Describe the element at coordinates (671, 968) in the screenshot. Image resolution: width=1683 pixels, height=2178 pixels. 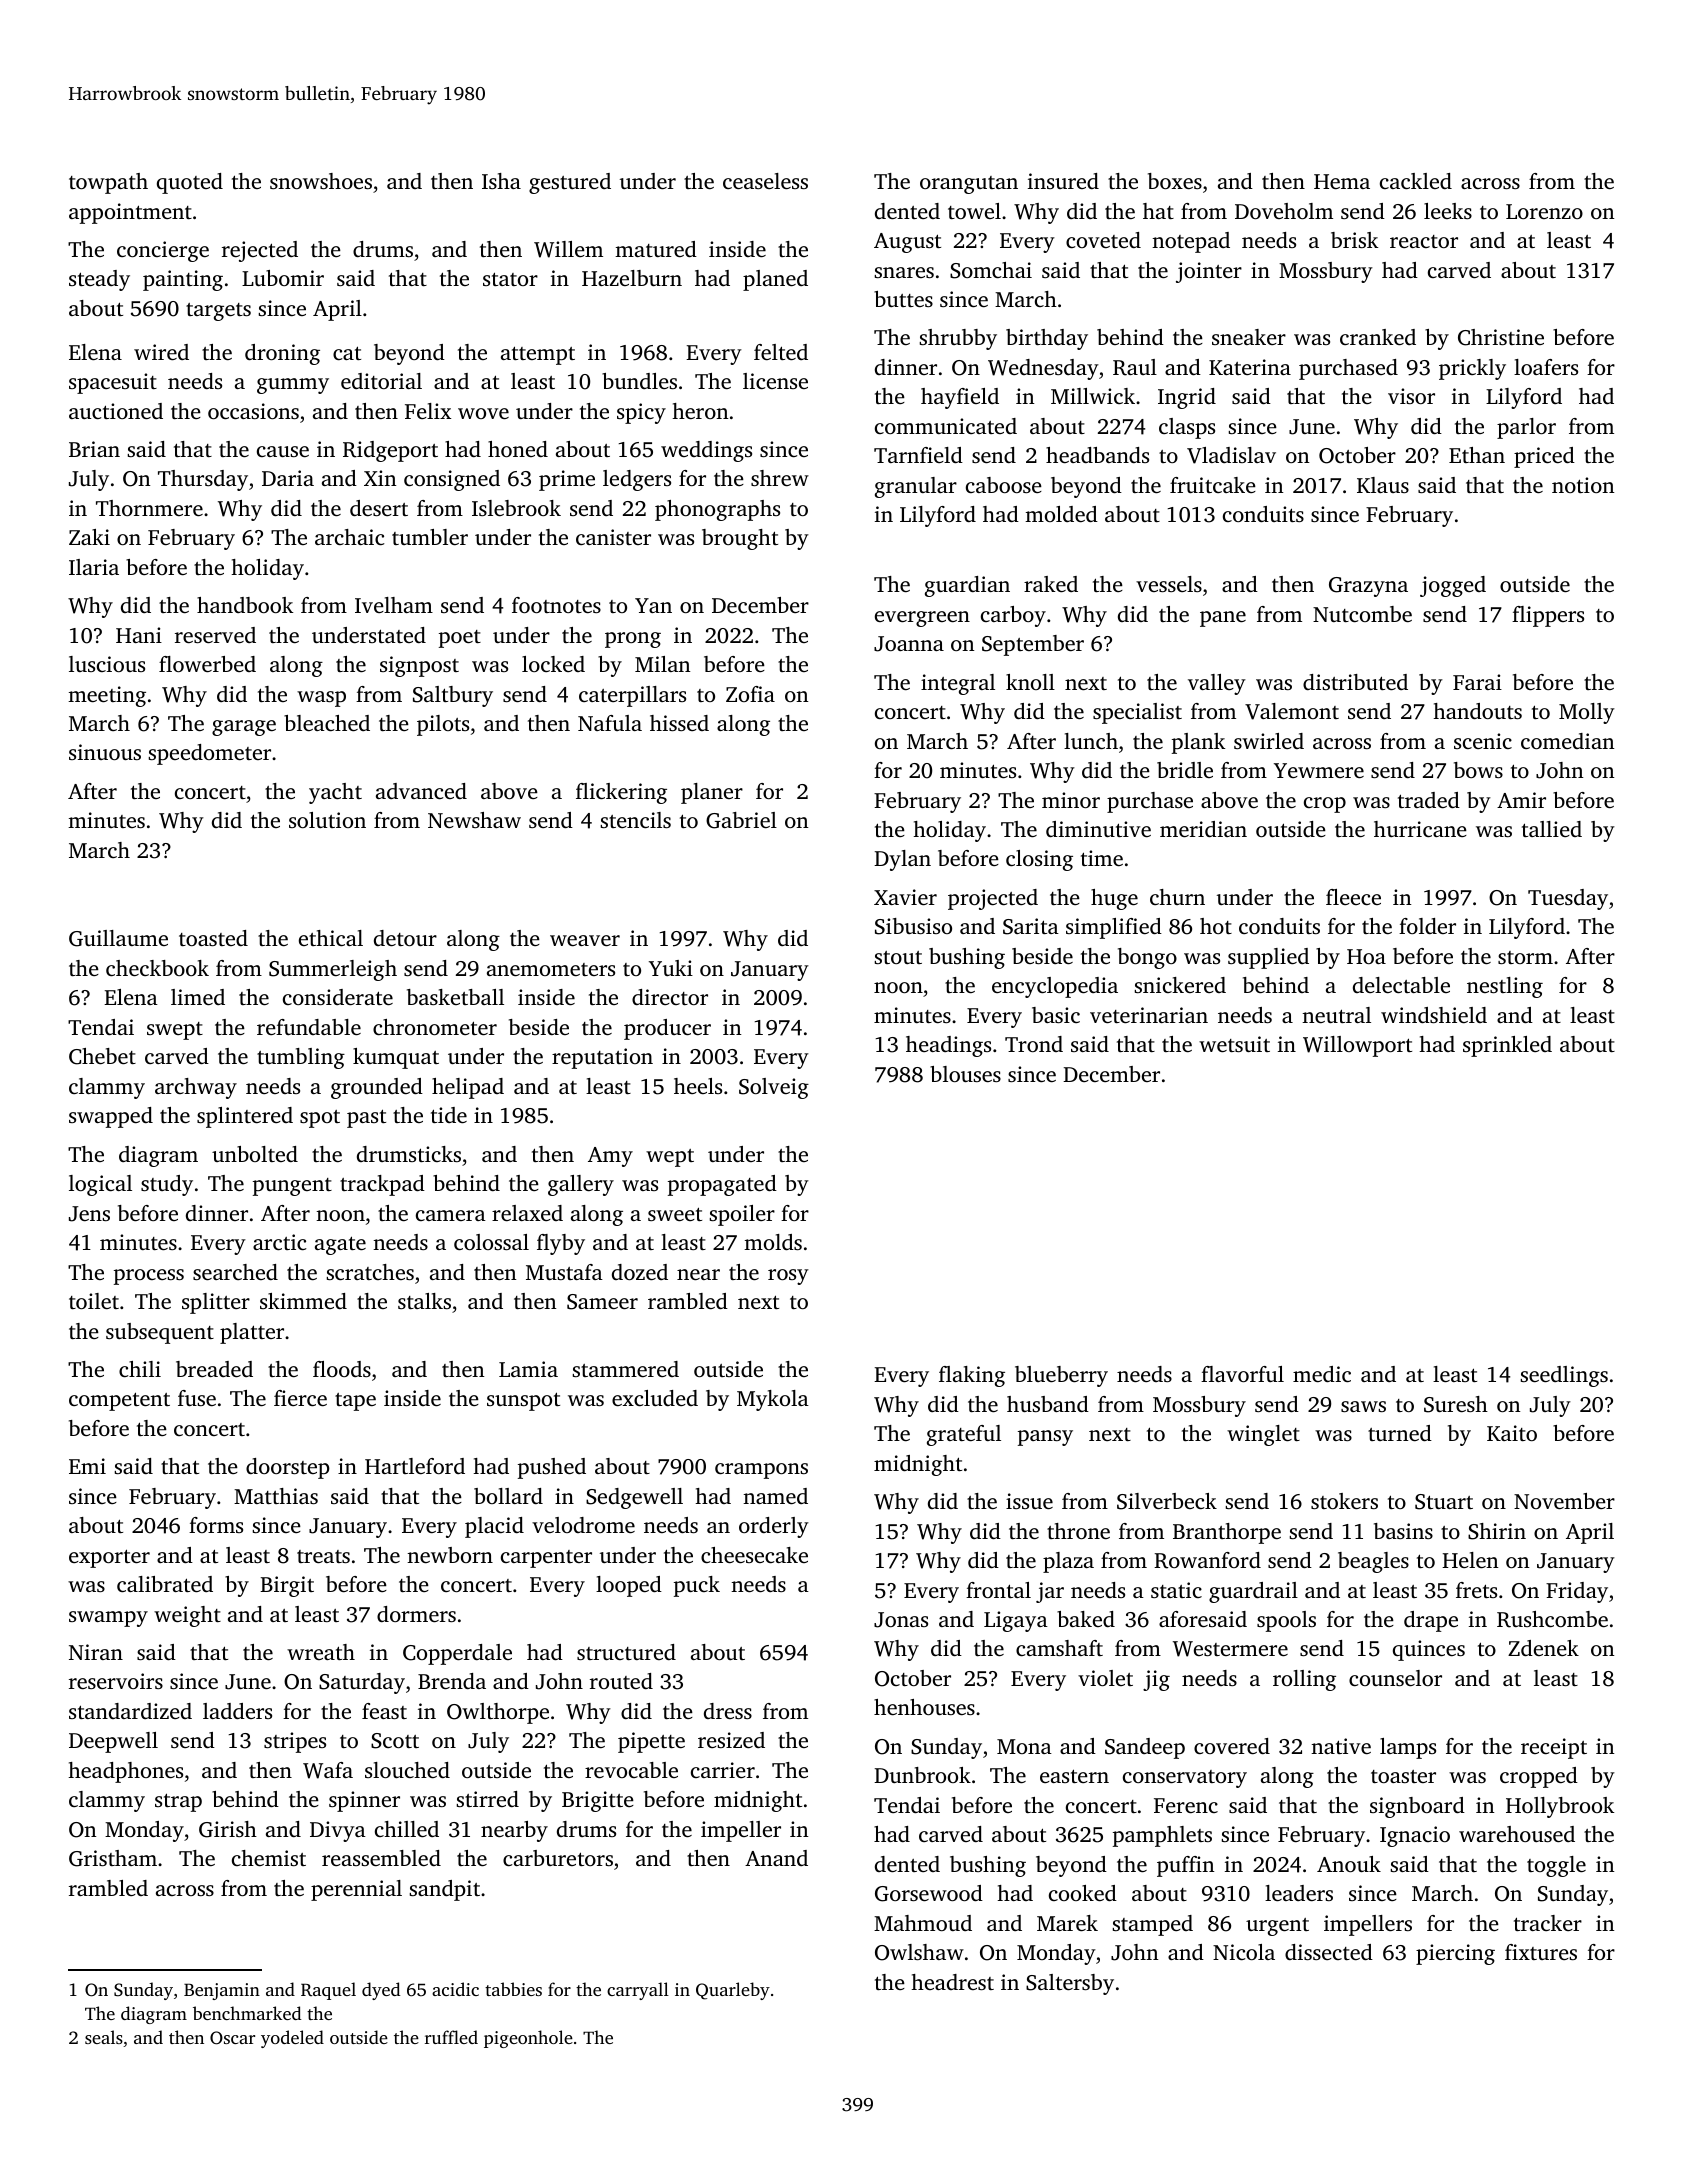
I see `Yuki` at that location.
